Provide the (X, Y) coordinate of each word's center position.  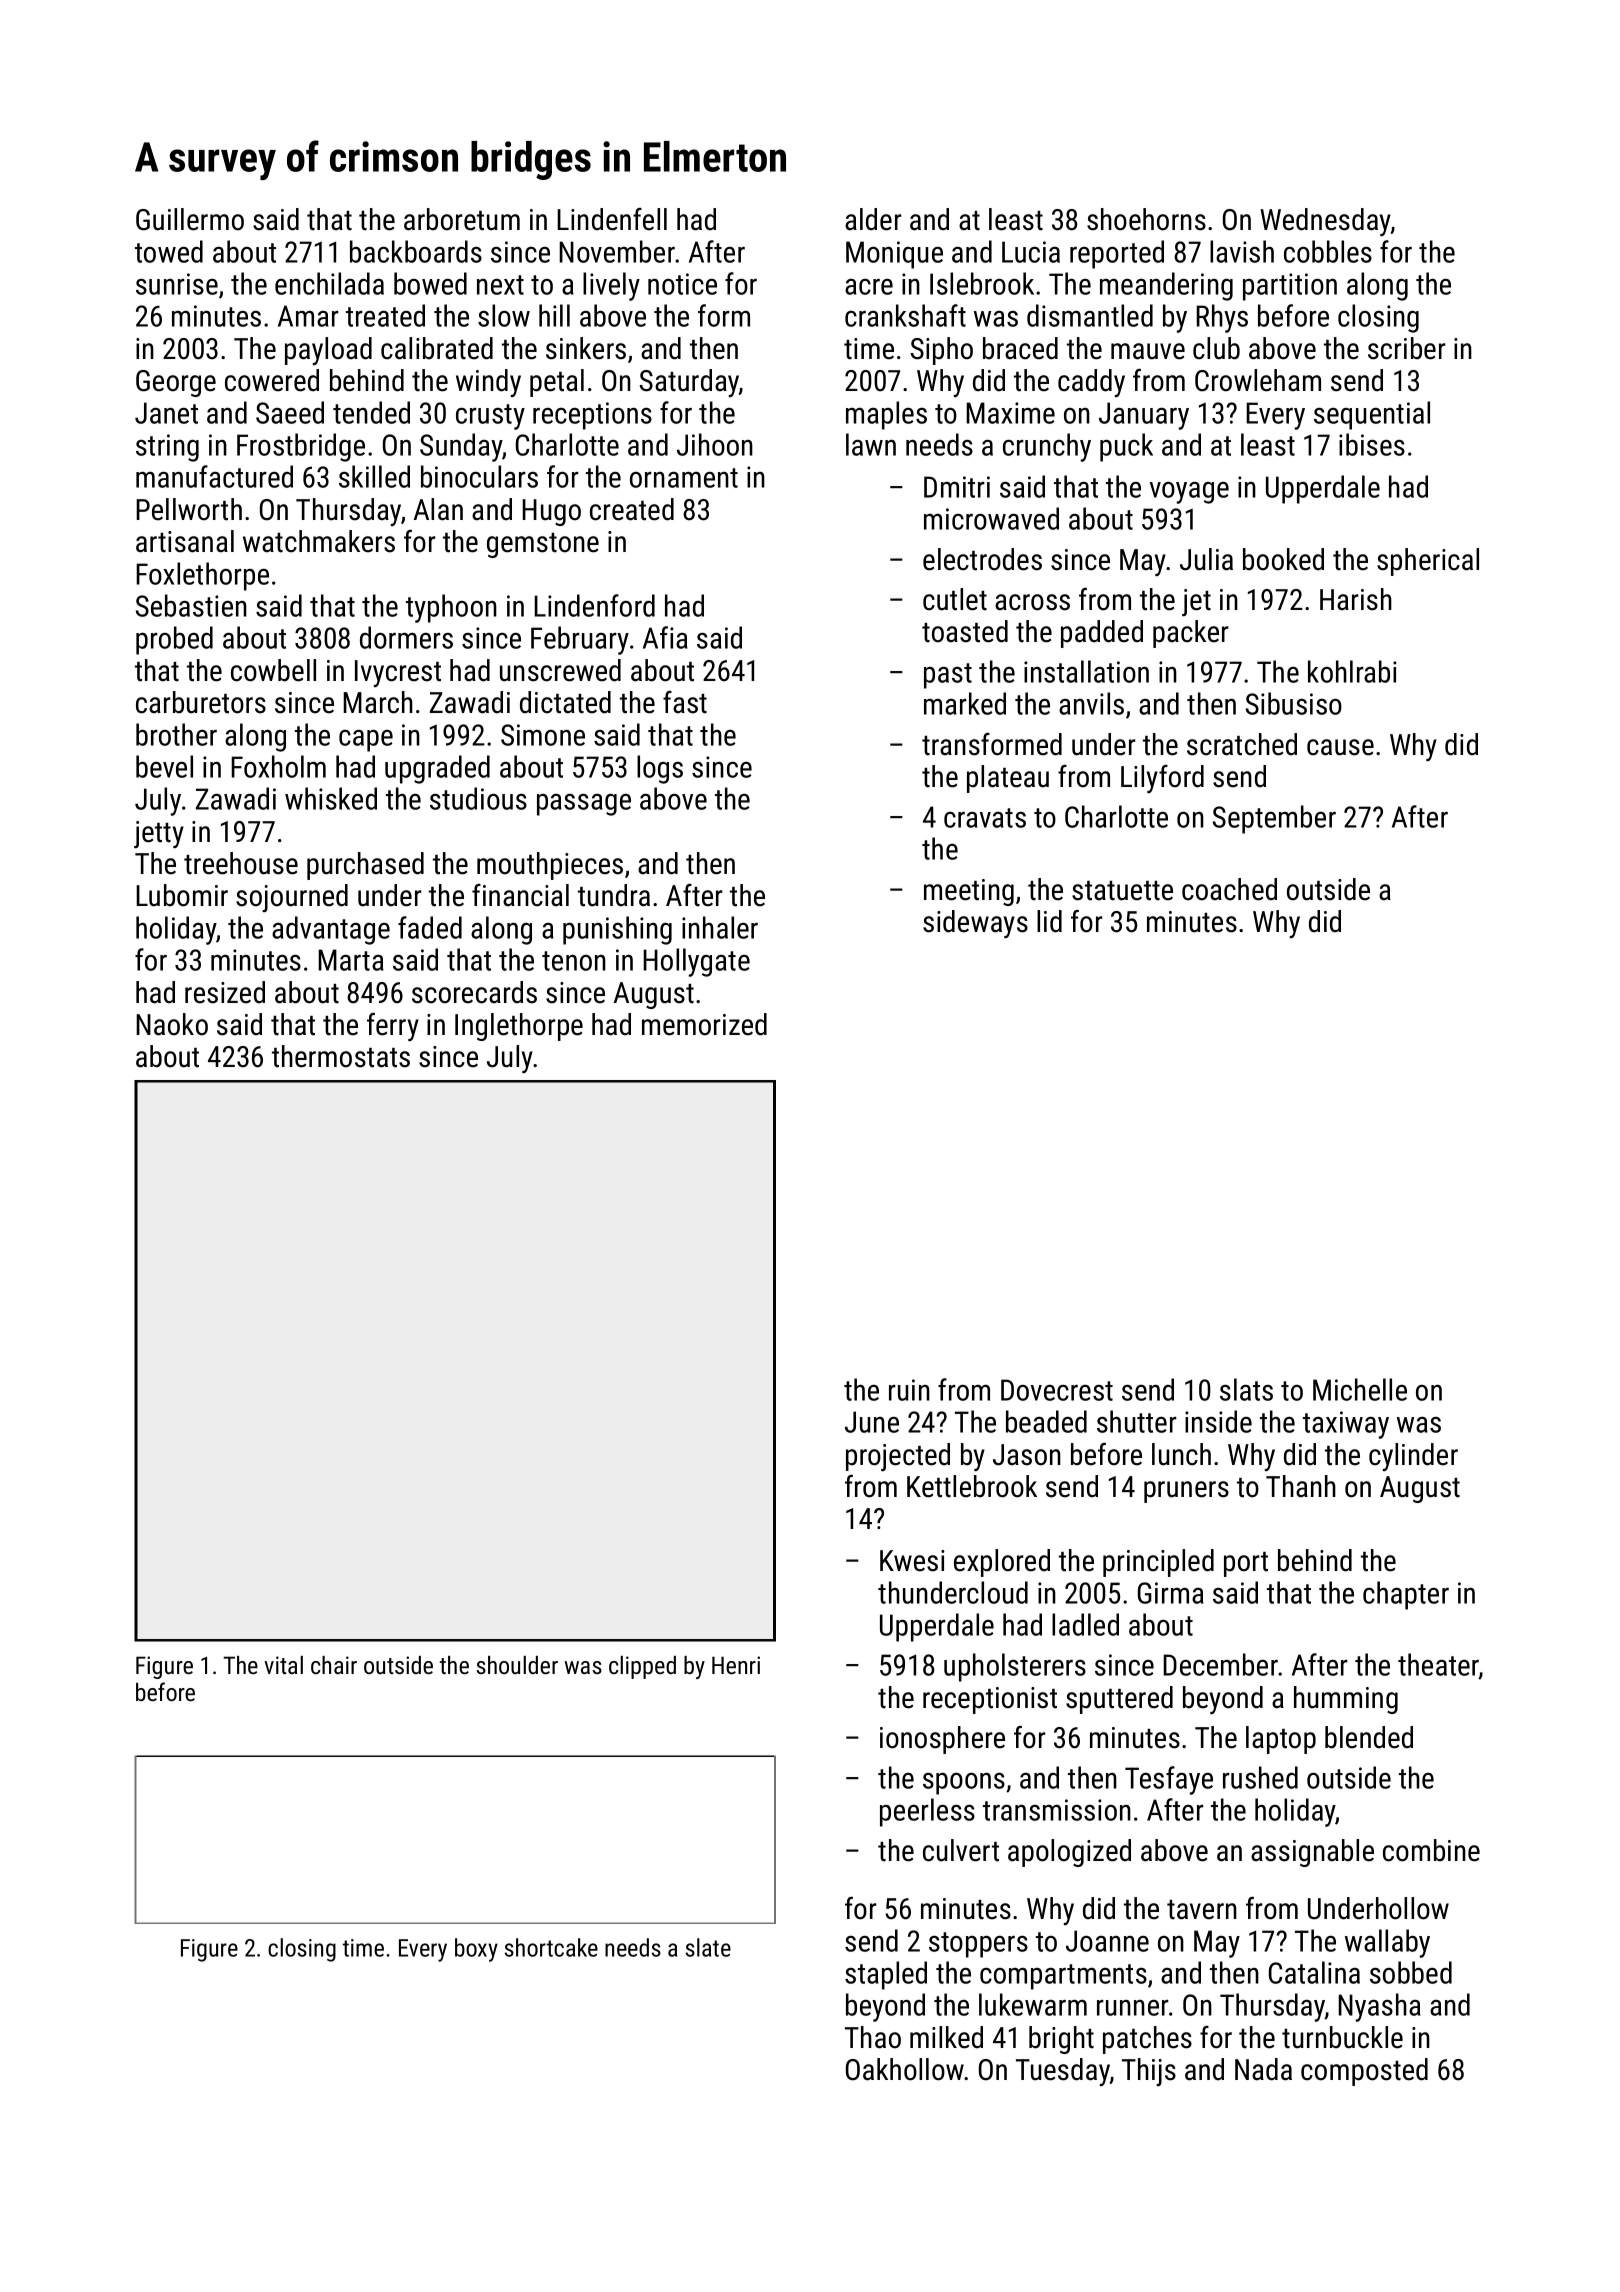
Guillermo (190, 219)
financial (520, 895)
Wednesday (1325, 222)
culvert (961, 1850)
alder (873, 219)
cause (1340, 747)
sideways (975, 924)
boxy (476, 1950)
